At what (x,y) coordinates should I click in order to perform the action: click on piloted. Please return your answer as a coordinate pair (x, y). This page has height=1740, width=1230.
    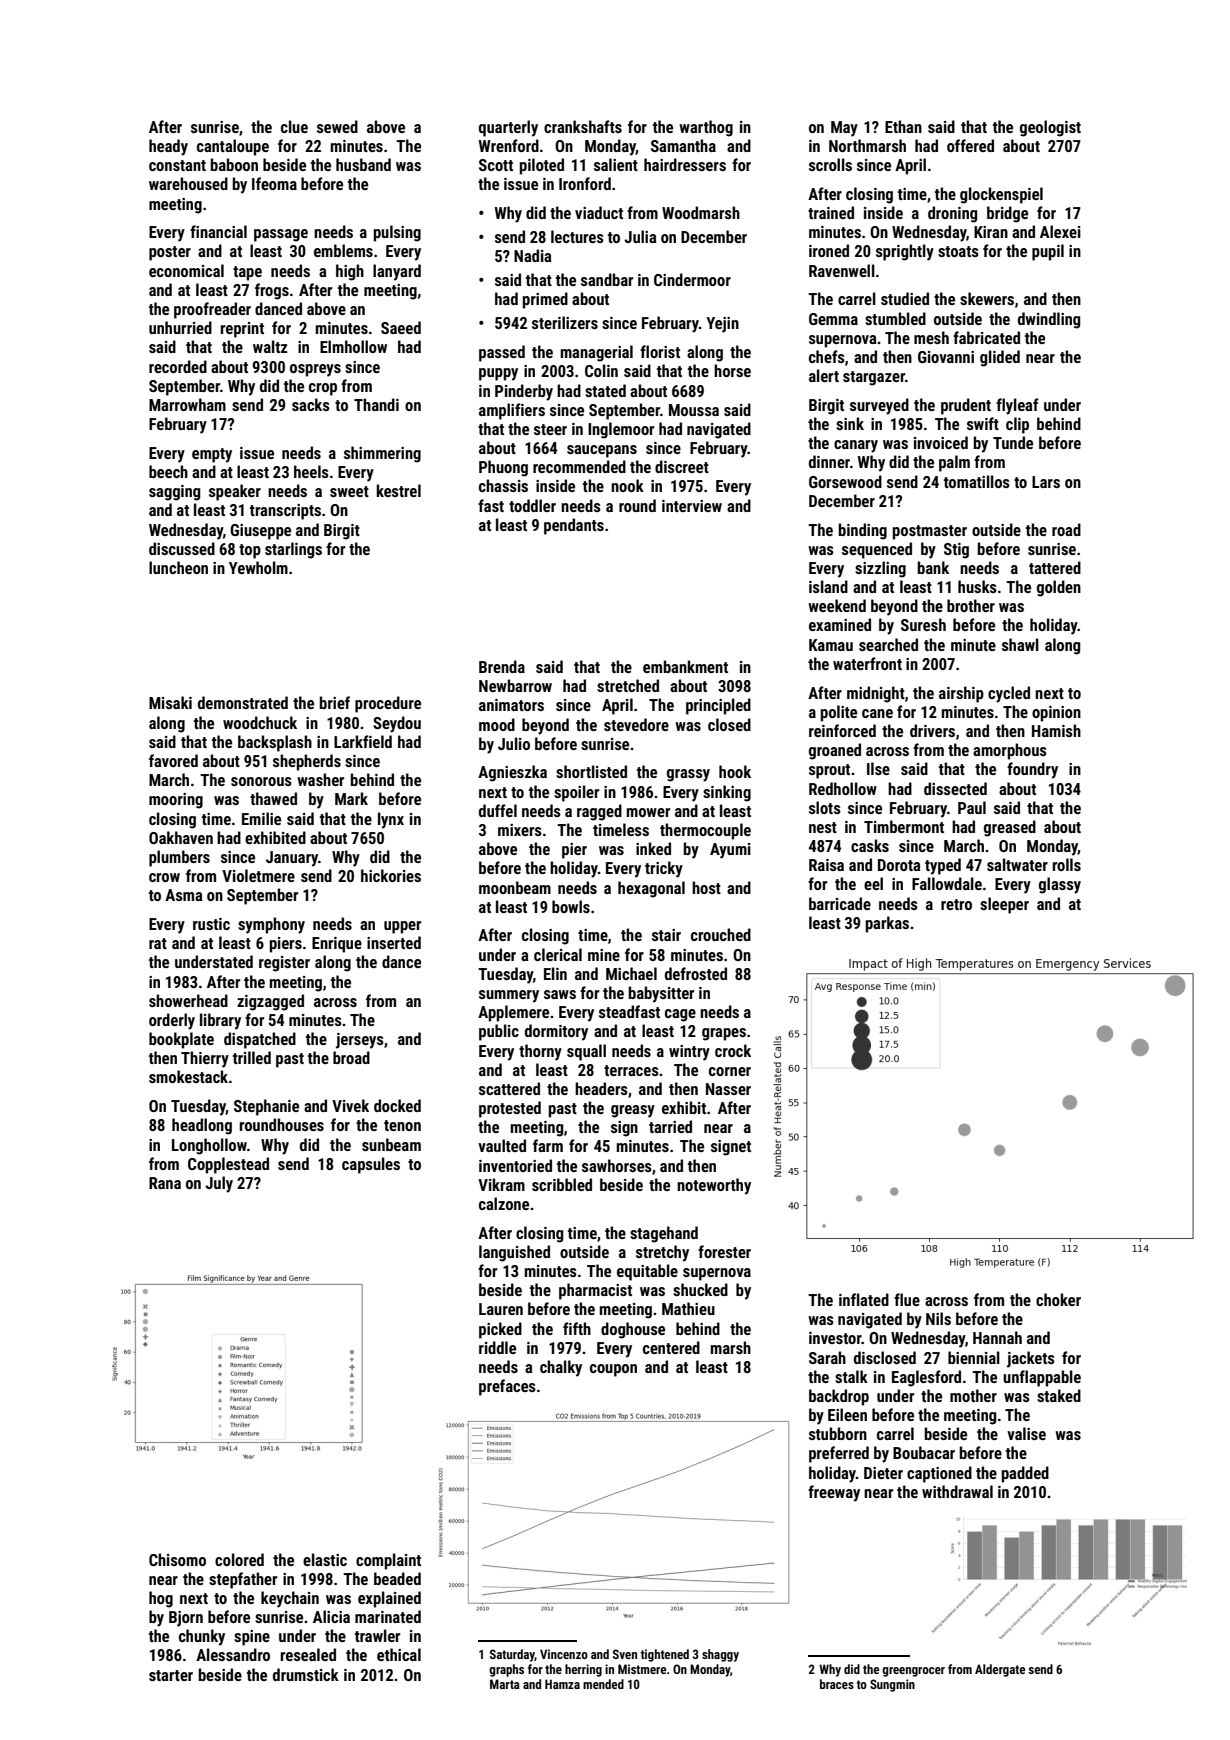
    Looking at the image, I should click on (542, 166).
